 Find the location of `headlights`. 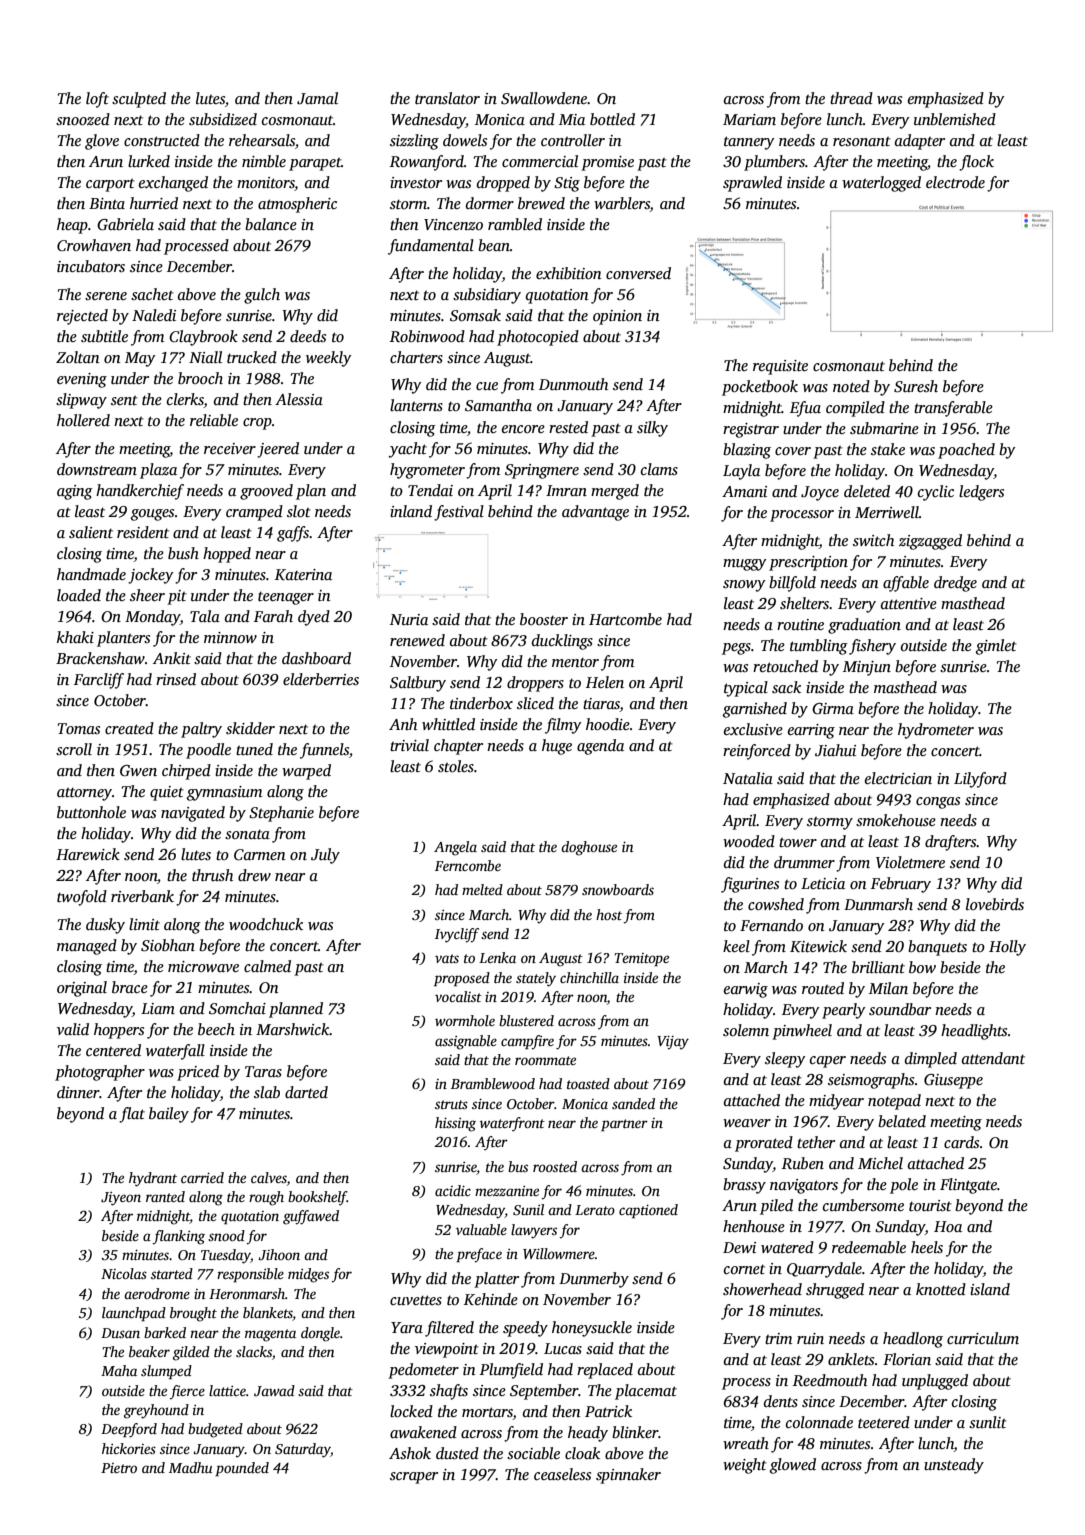

headlights is located at coordinates (974, 1032).
